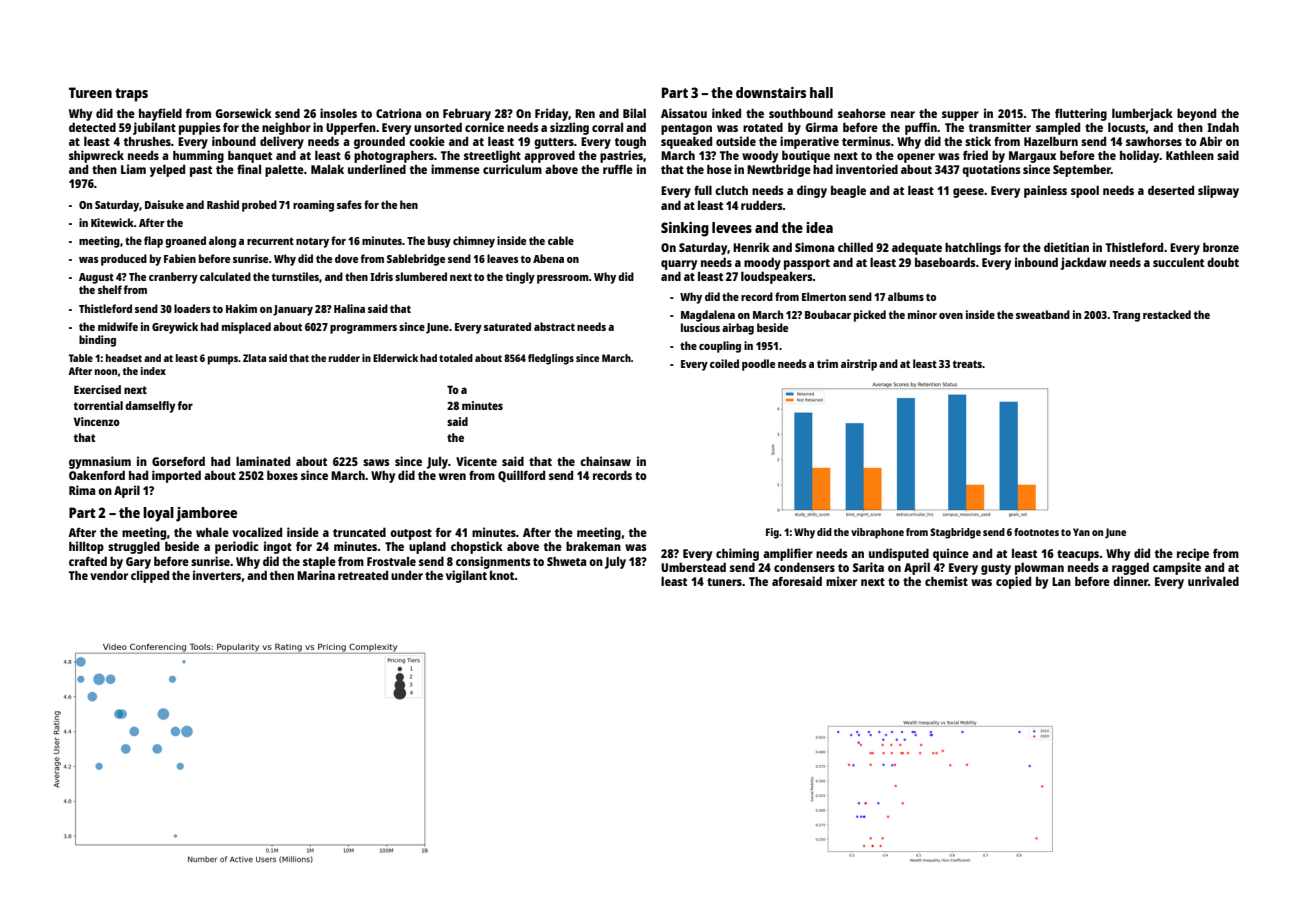  Describe the element at coordinates (246, 328) in the screenshot. I see `misplaced` at that location.
